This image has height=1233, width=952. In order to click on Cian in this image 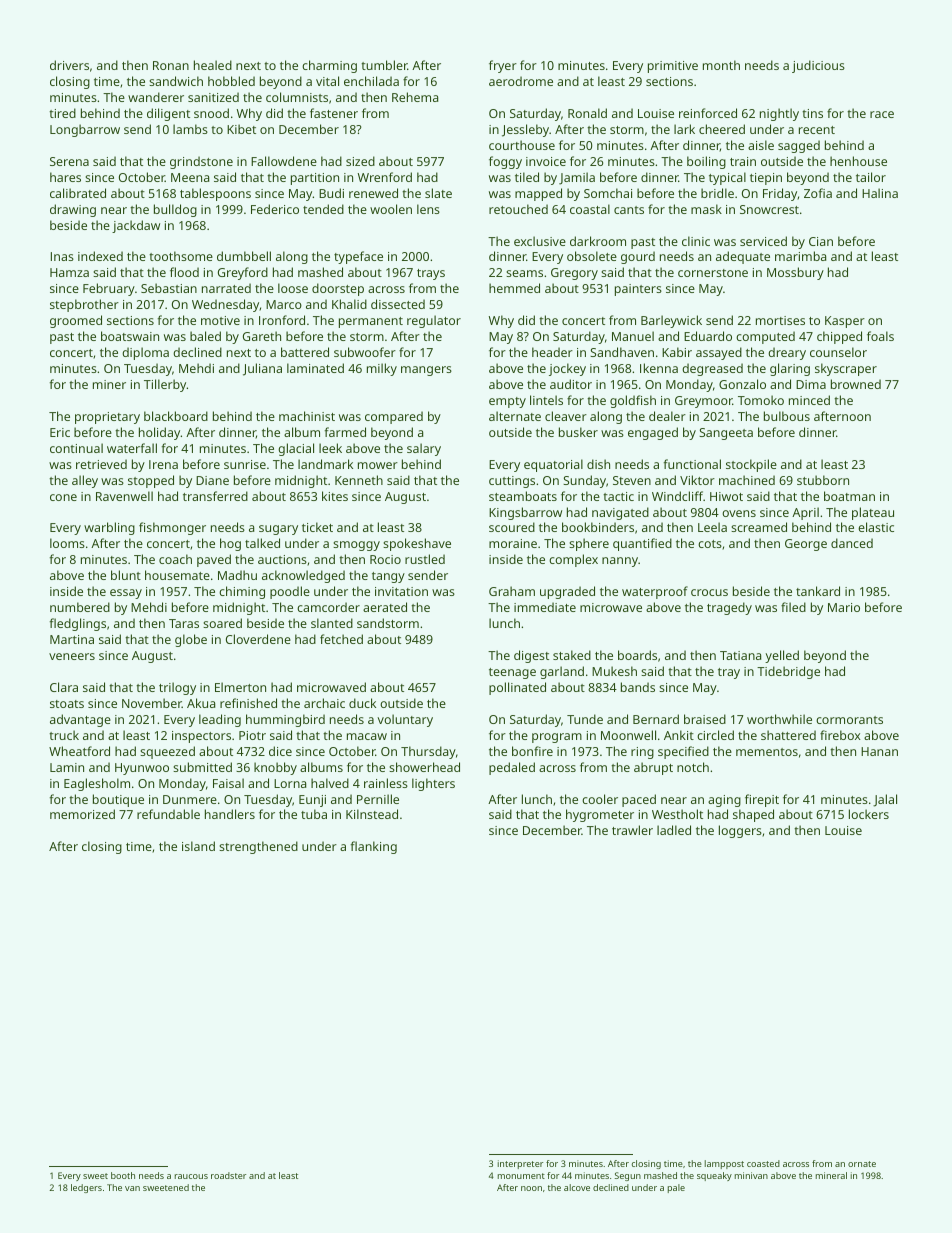, I will do `click(821, 241)`.
